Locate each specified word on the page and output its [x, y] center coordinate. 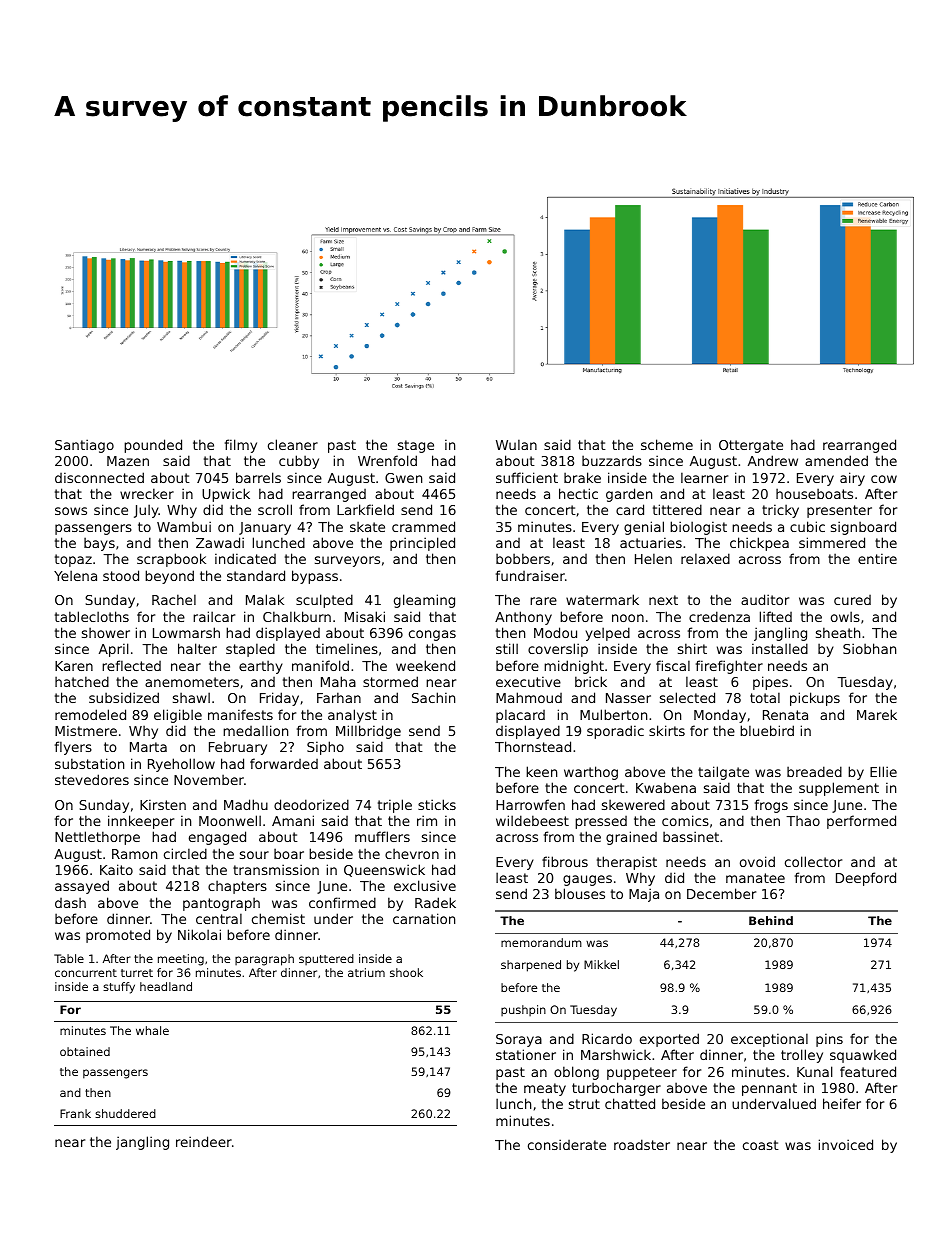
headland [166, 986]
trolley [802, 1056]
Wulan [516, 444]
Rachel [174, 599]
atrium [366, 972]
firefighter [729, 667]
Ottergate [751, 446]
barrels [258, 477]
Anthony [523, 618]
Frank [75, 1113]
